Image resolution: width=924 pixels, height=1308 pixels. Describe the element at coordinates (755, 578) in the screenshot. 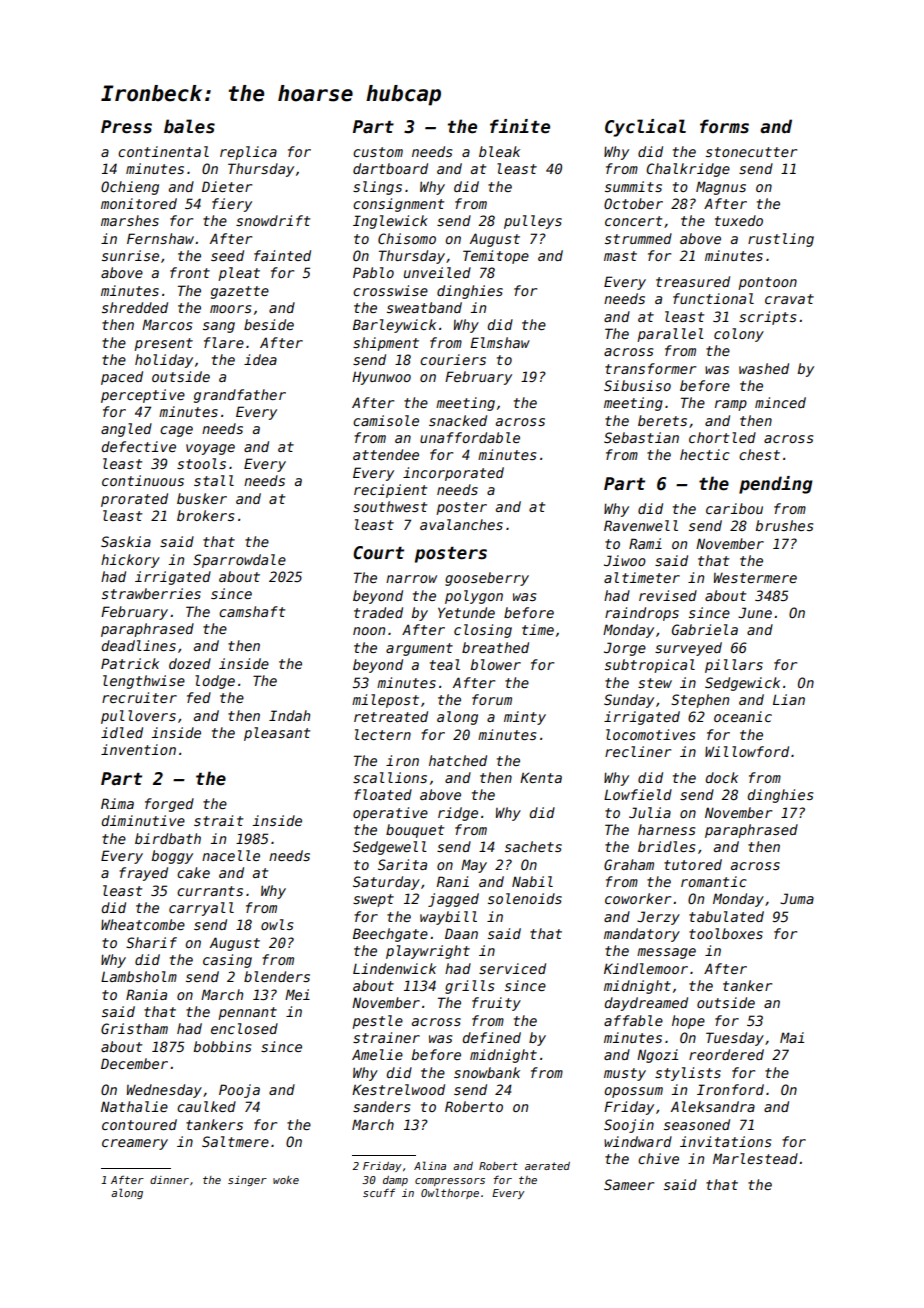

I see `Westermere` at that location.
